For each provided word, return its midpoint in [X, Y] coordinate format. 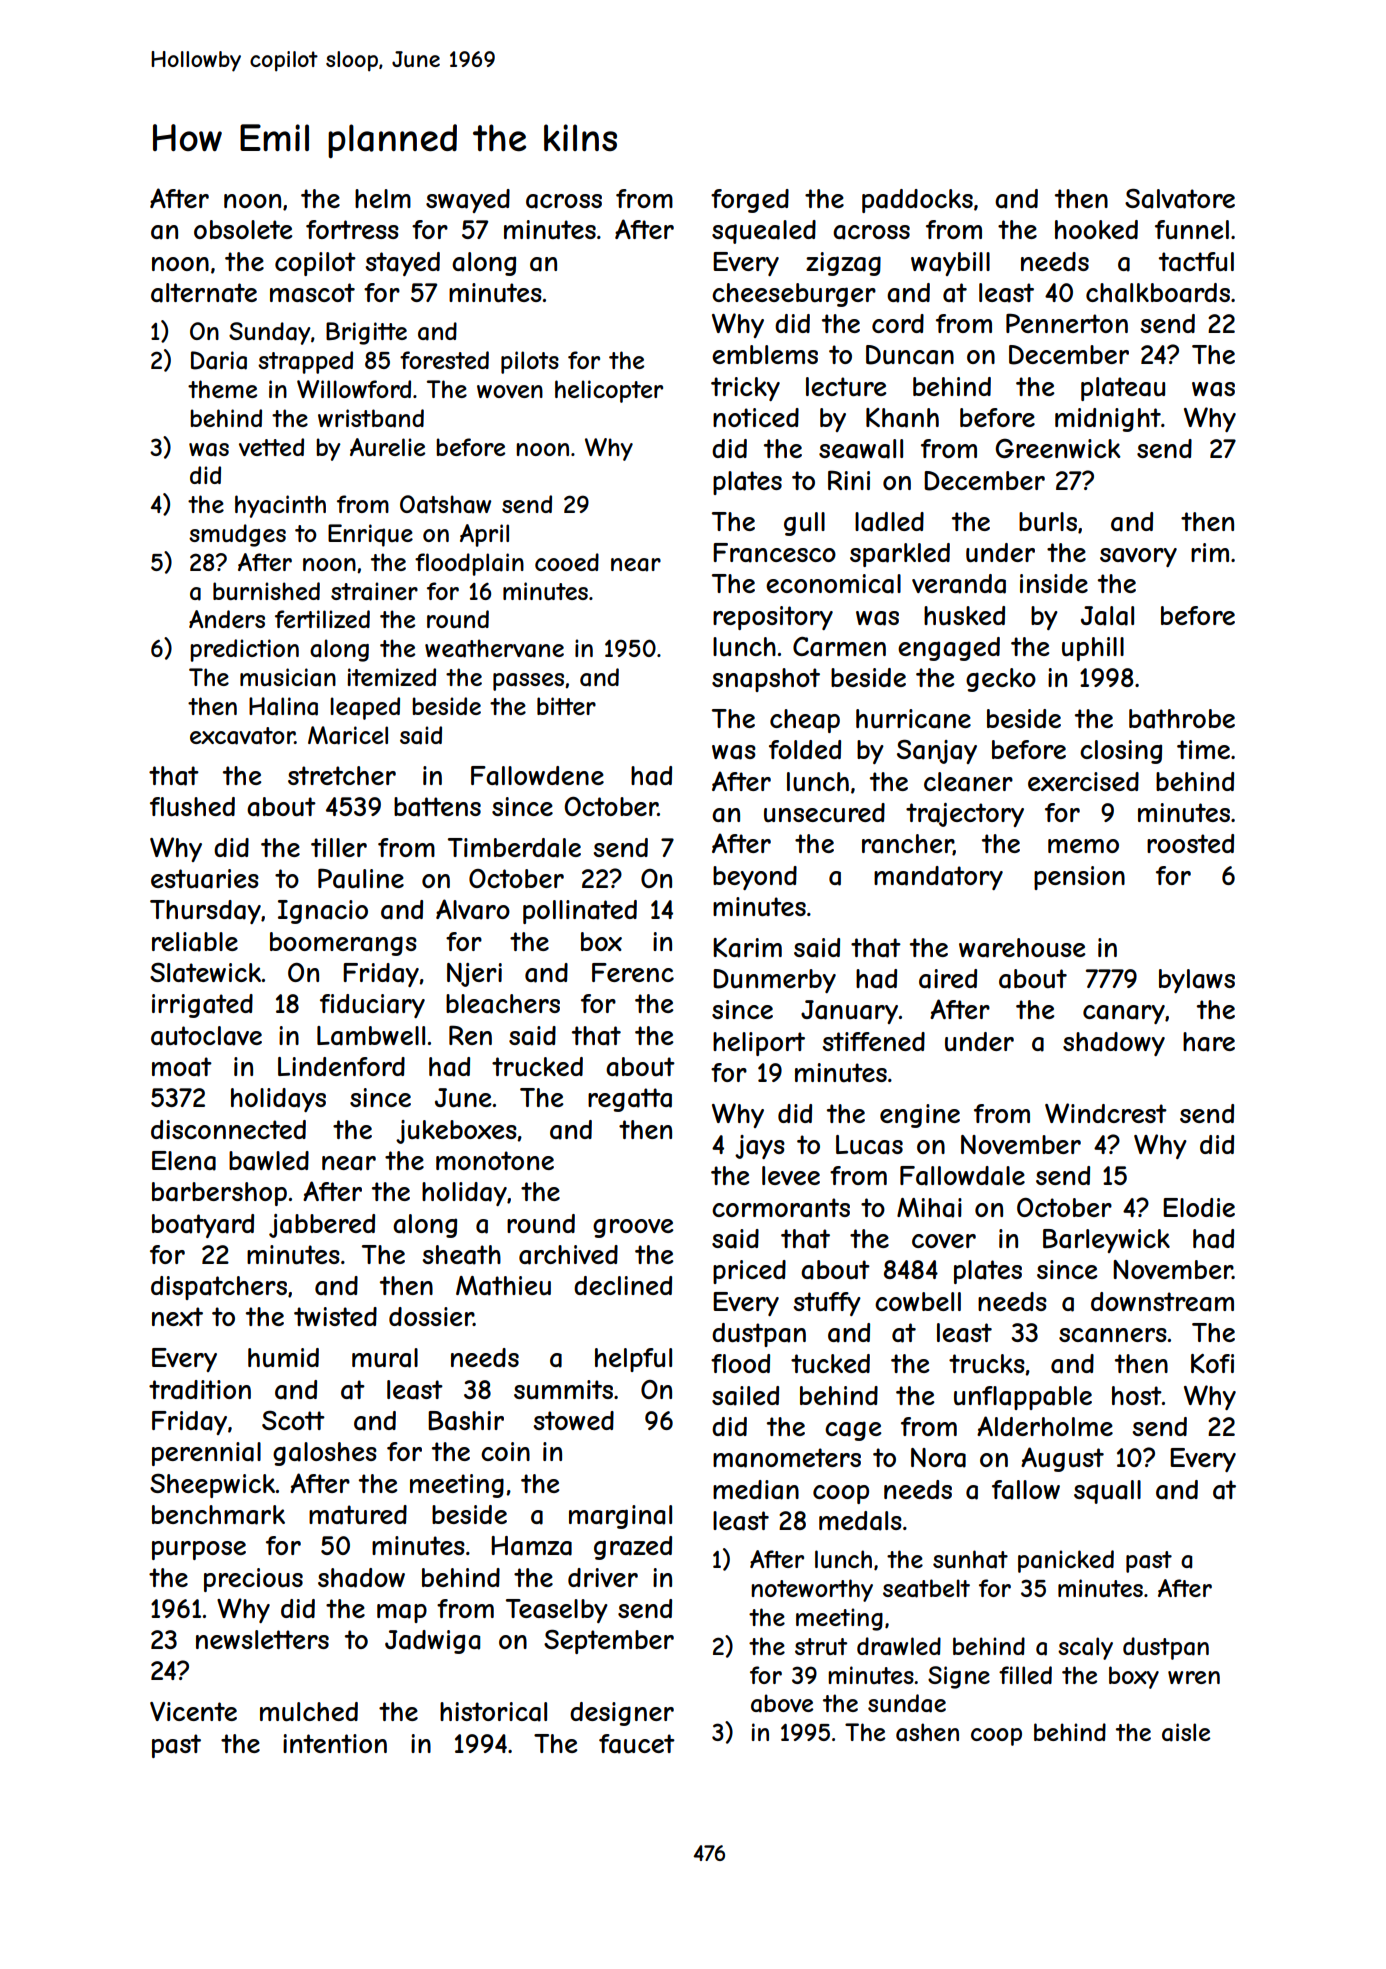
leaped [365, 708]
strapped [305, 362]
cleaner [968, 782]
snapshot [766, 680]
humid [283, 1357]
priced [749, 1272]
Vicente [193, 1711]
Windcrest [1106, 1113]
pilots [530, 362]
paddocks [917, 201]
